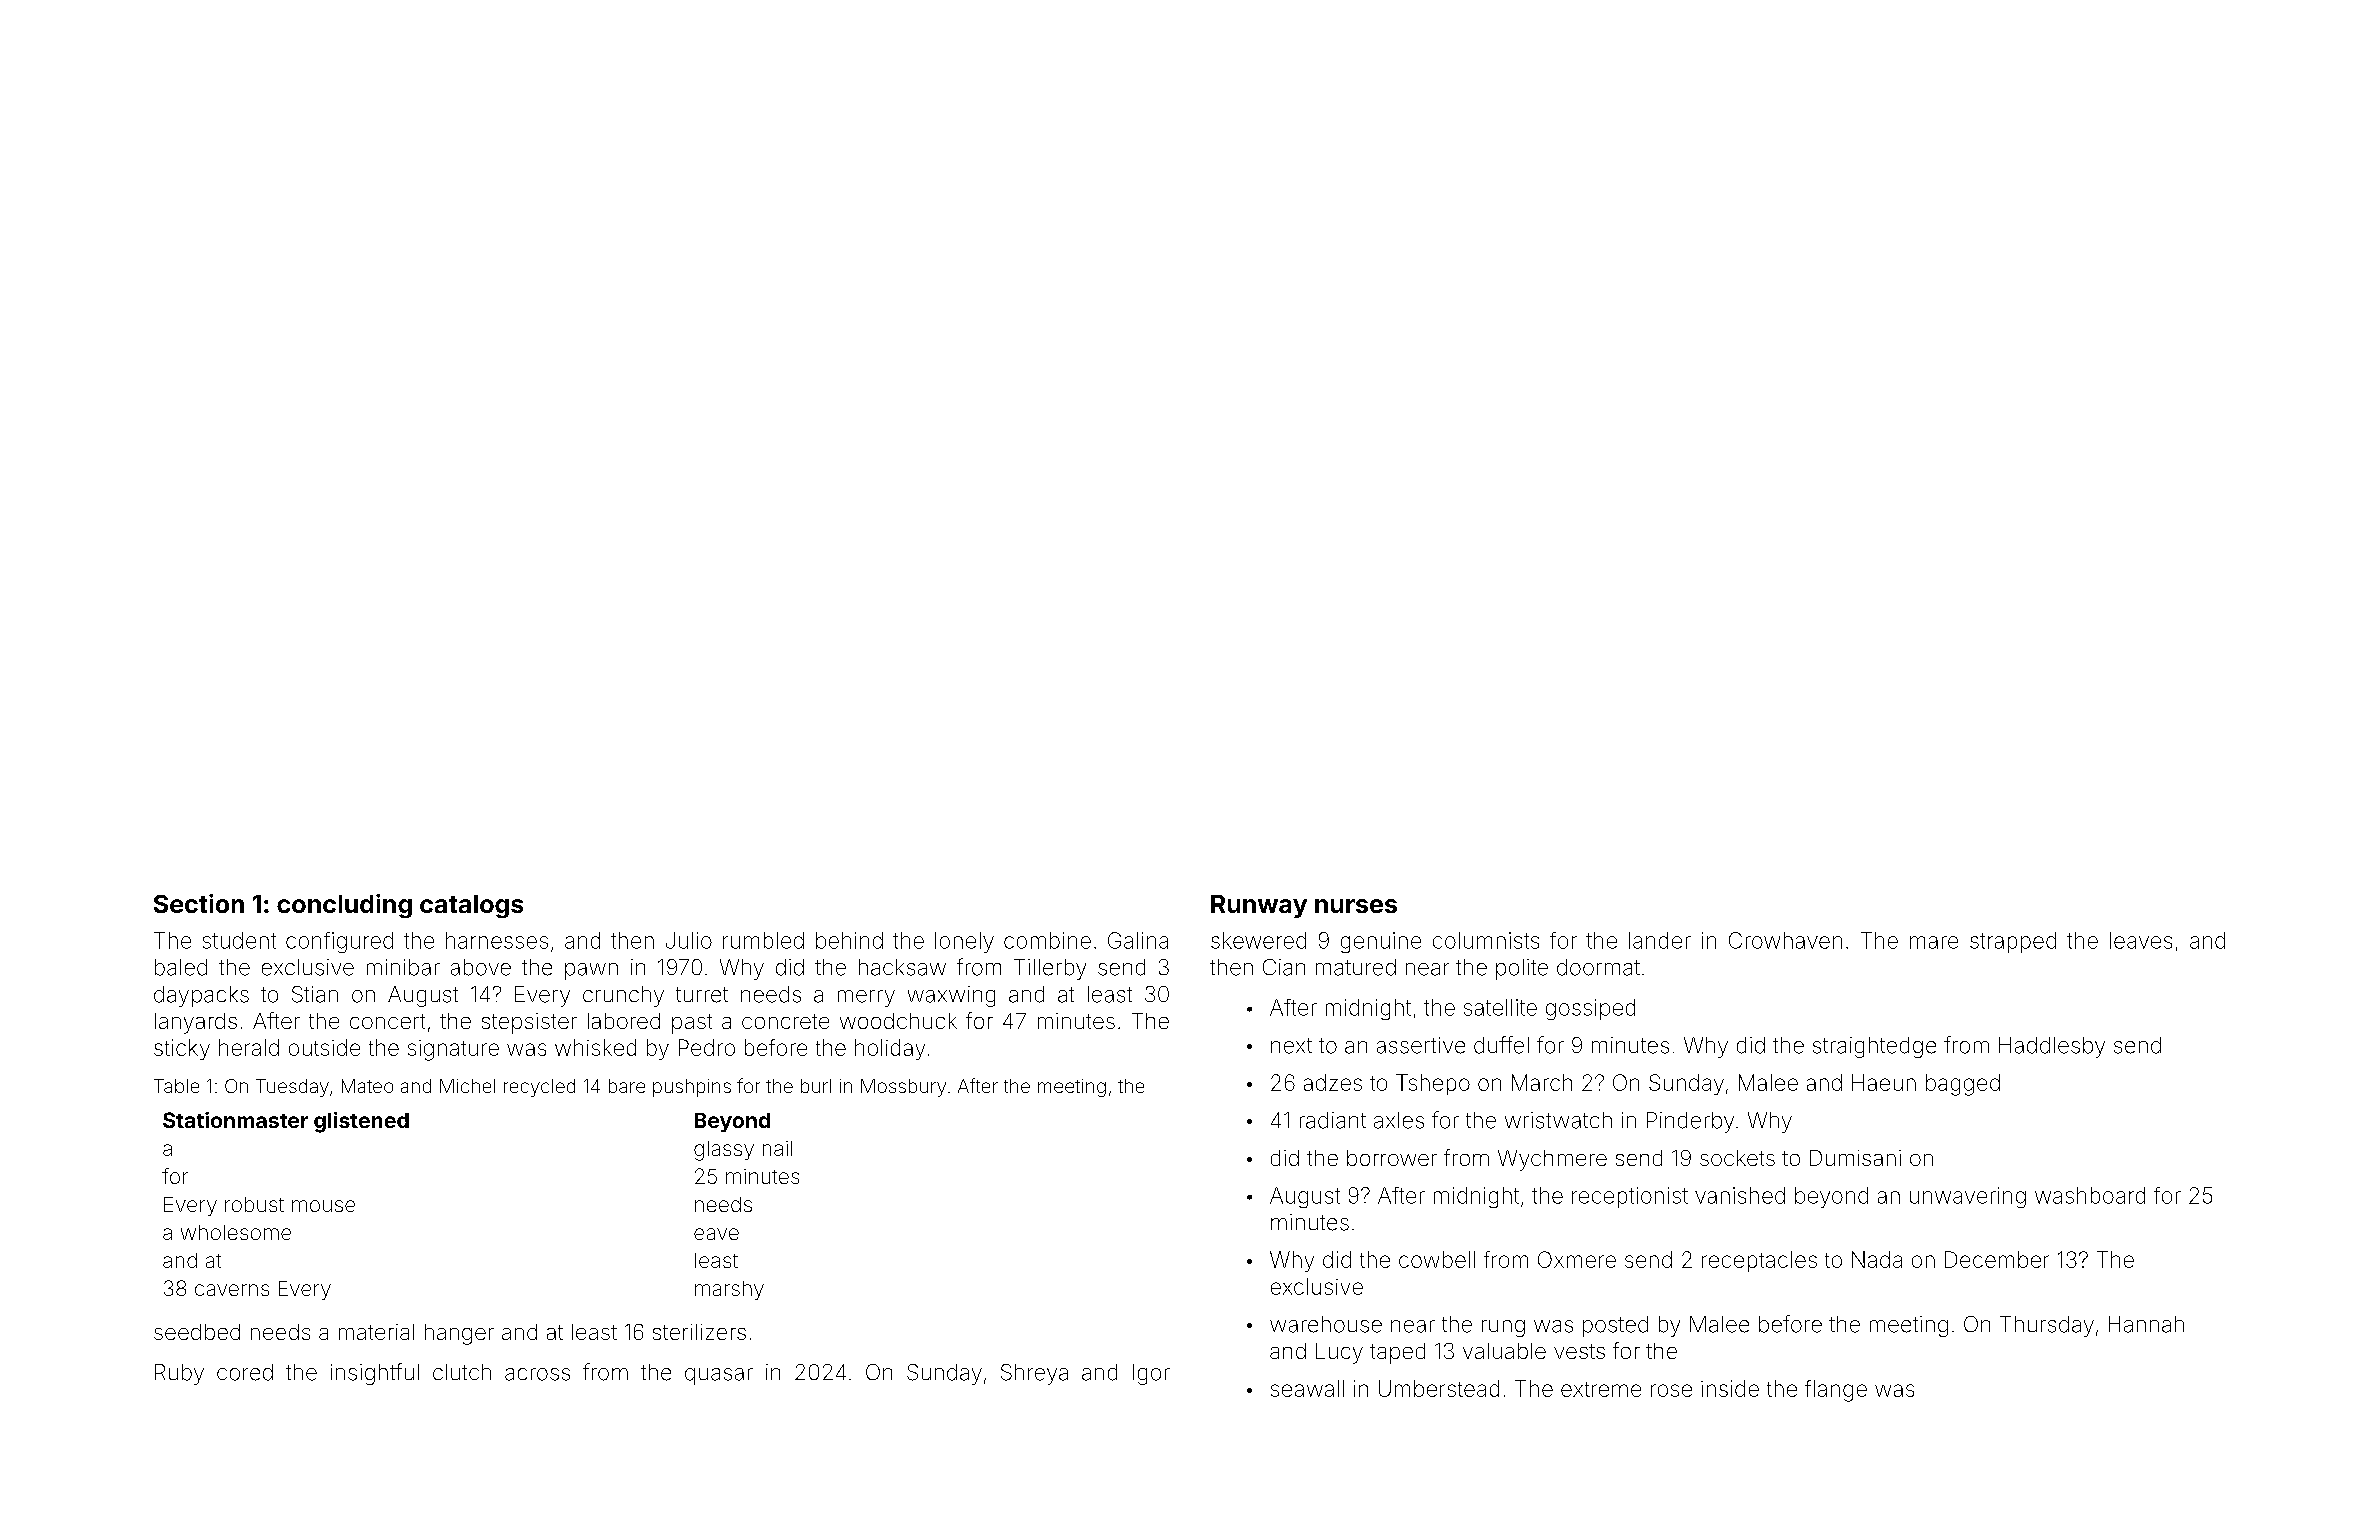 This screenshot has width=2380, height=1540. What do you see at coordinates (1836, 1391) in the screenshot?
I see `flange` at bounding box center [1836, 1391].
